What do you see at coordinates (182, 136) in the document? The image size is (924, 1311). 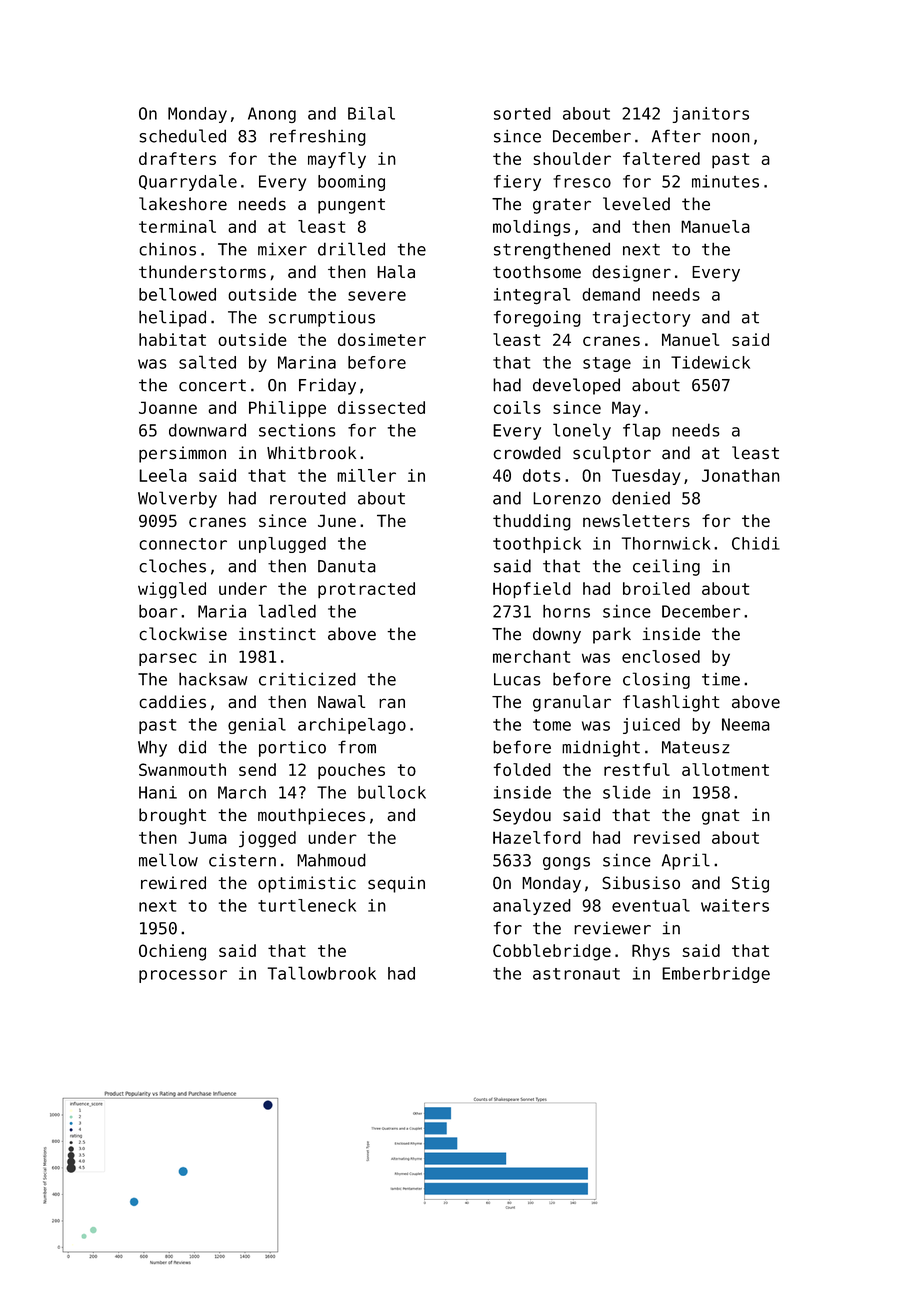 I see `scheduled` at bounding box center [182, 136].
